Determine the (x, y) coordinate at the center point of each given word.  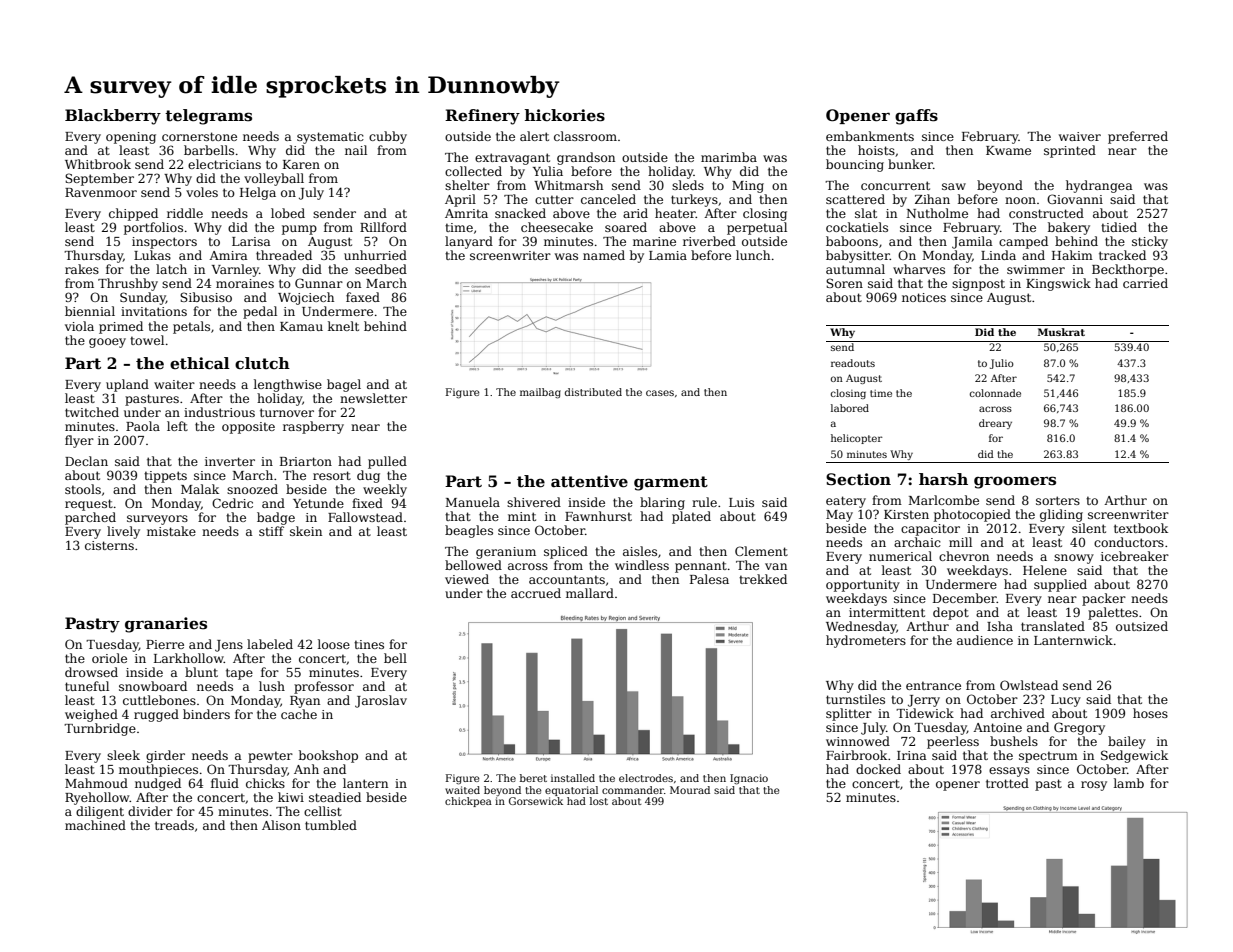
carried (1145, 283)
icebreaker (1135, 556)
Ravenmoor (101, 192)
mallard (590, 593)
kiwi (291, 797)
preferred (1138, 137)
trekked (763, 579)
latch (171, 269)
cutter (554, 199)
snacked (520, 213)
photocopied (972, 515)
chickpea (468, 802)
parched (90, 518)
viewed (467, 579)
